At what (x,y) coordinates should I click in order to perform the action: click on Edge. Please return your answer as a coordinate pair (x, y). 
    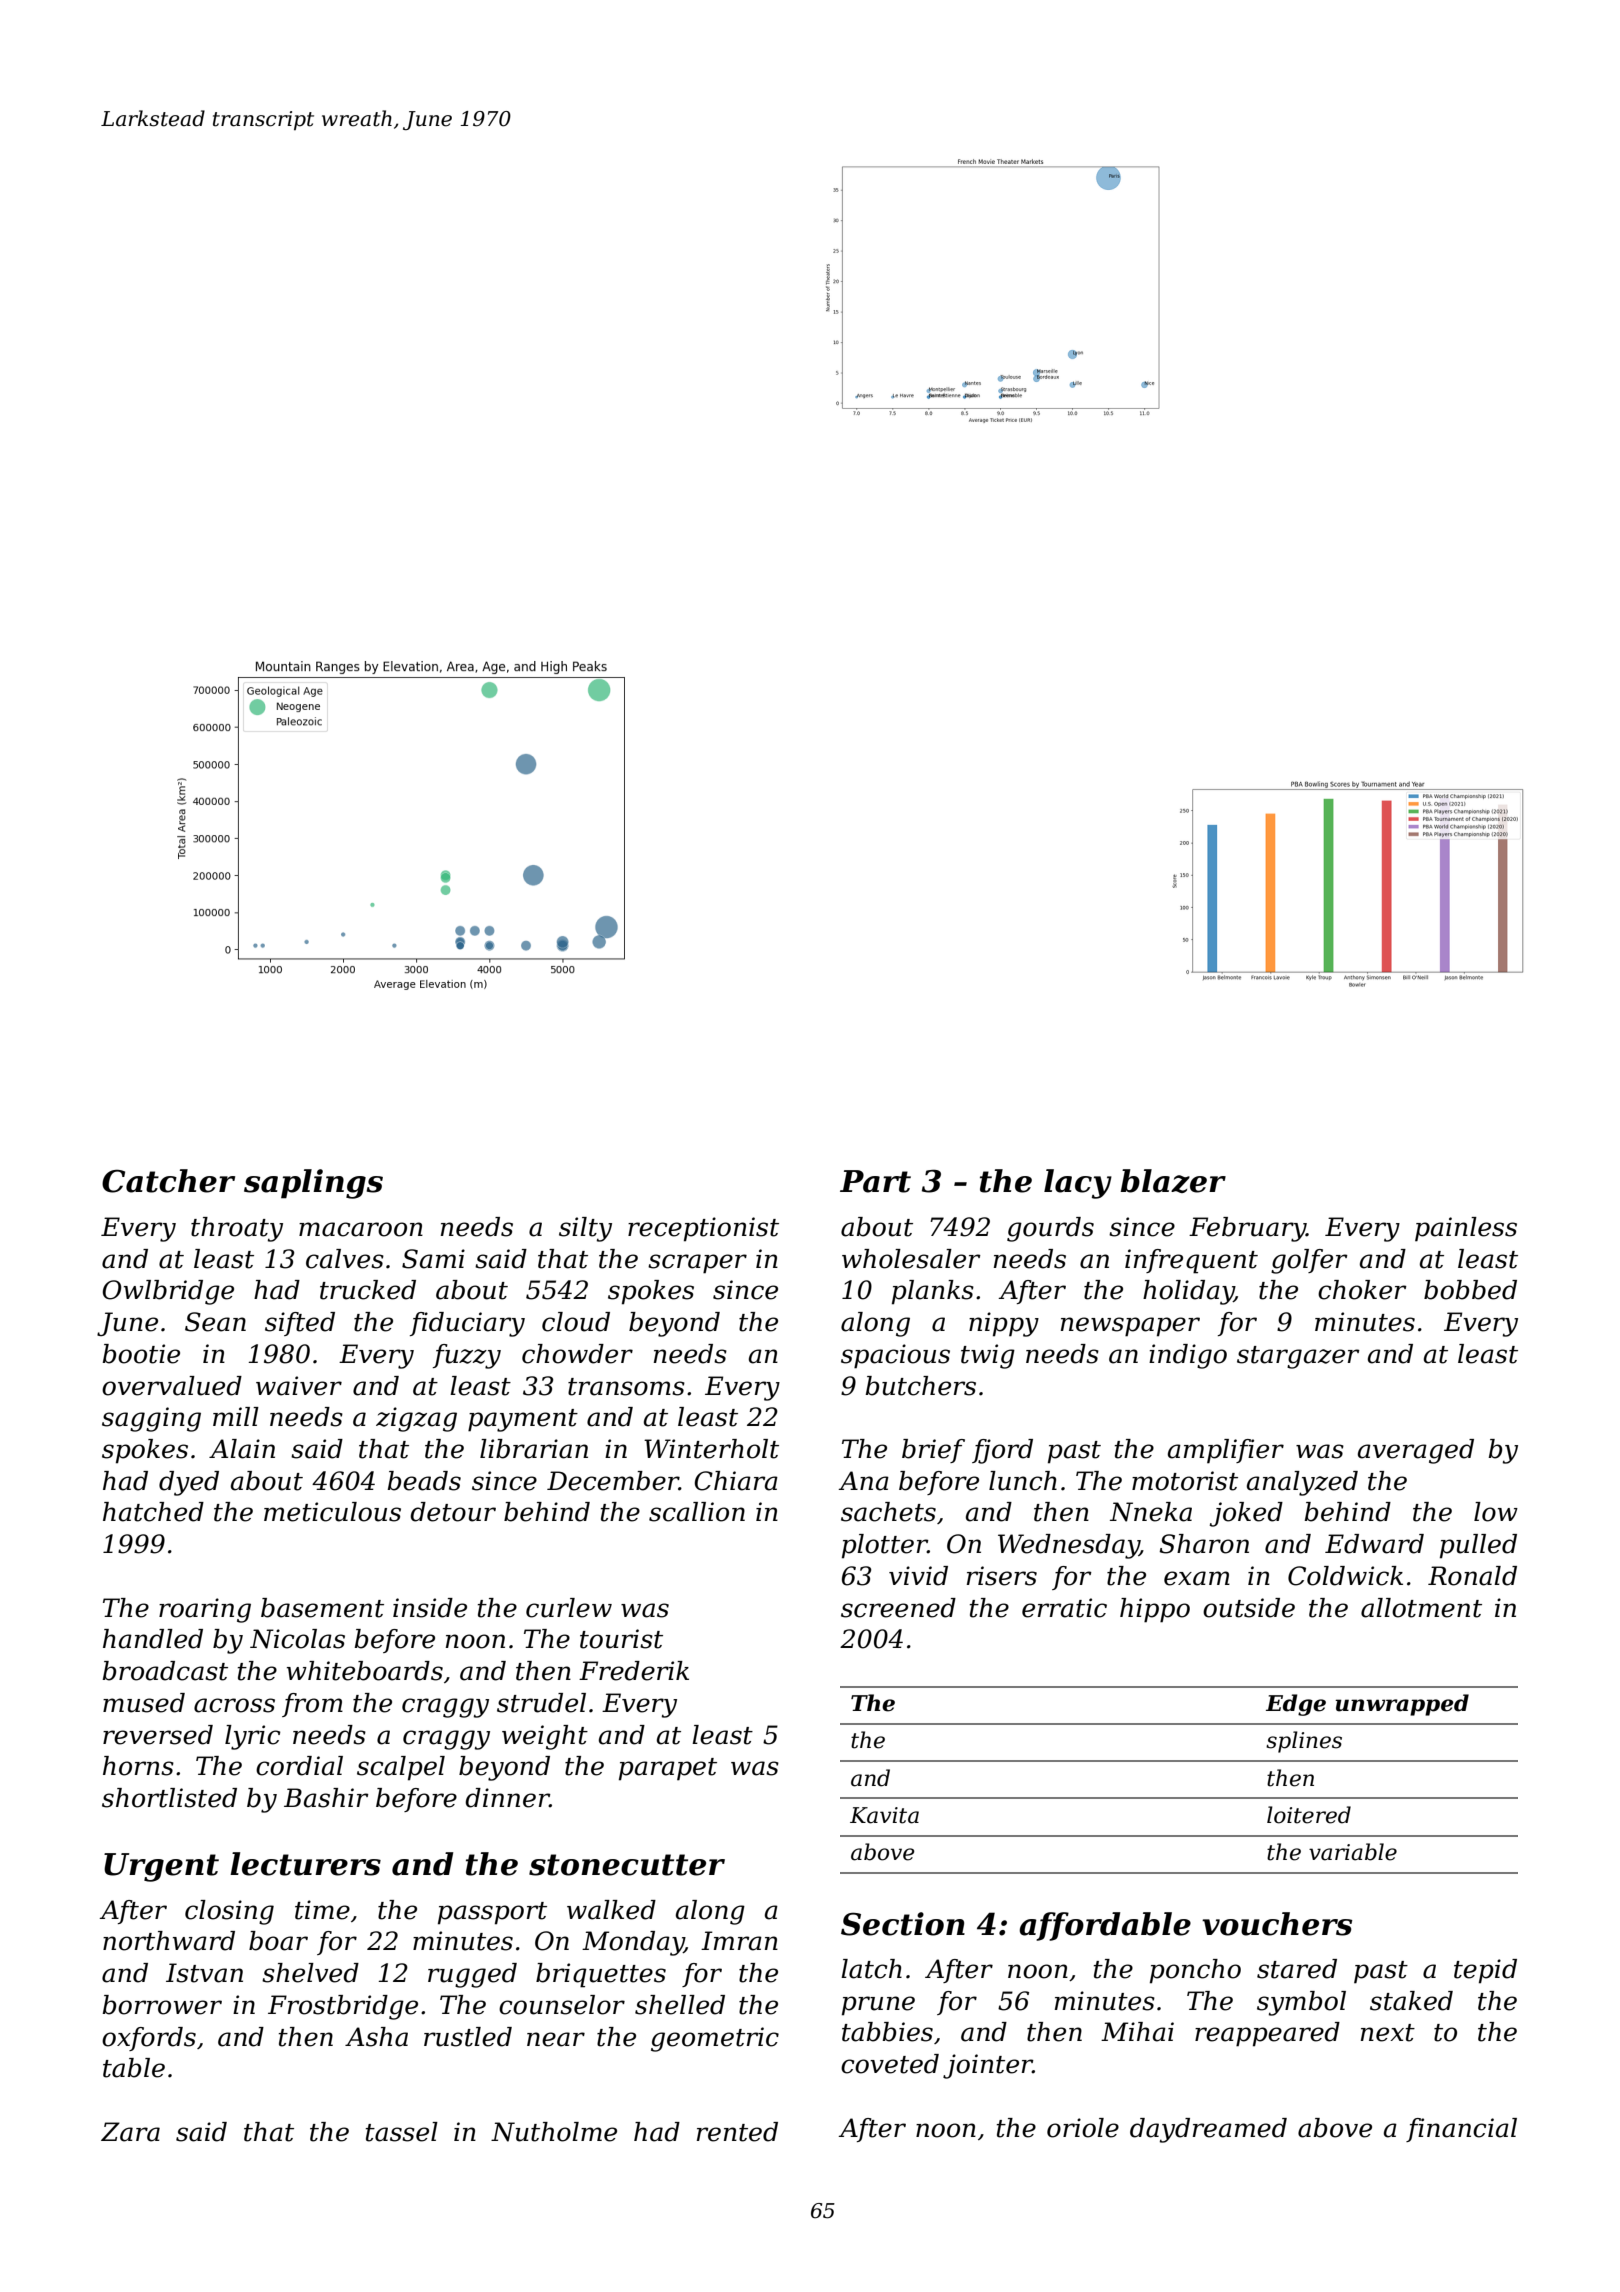
    Looking at the image, I should click on (1296, 1705).
